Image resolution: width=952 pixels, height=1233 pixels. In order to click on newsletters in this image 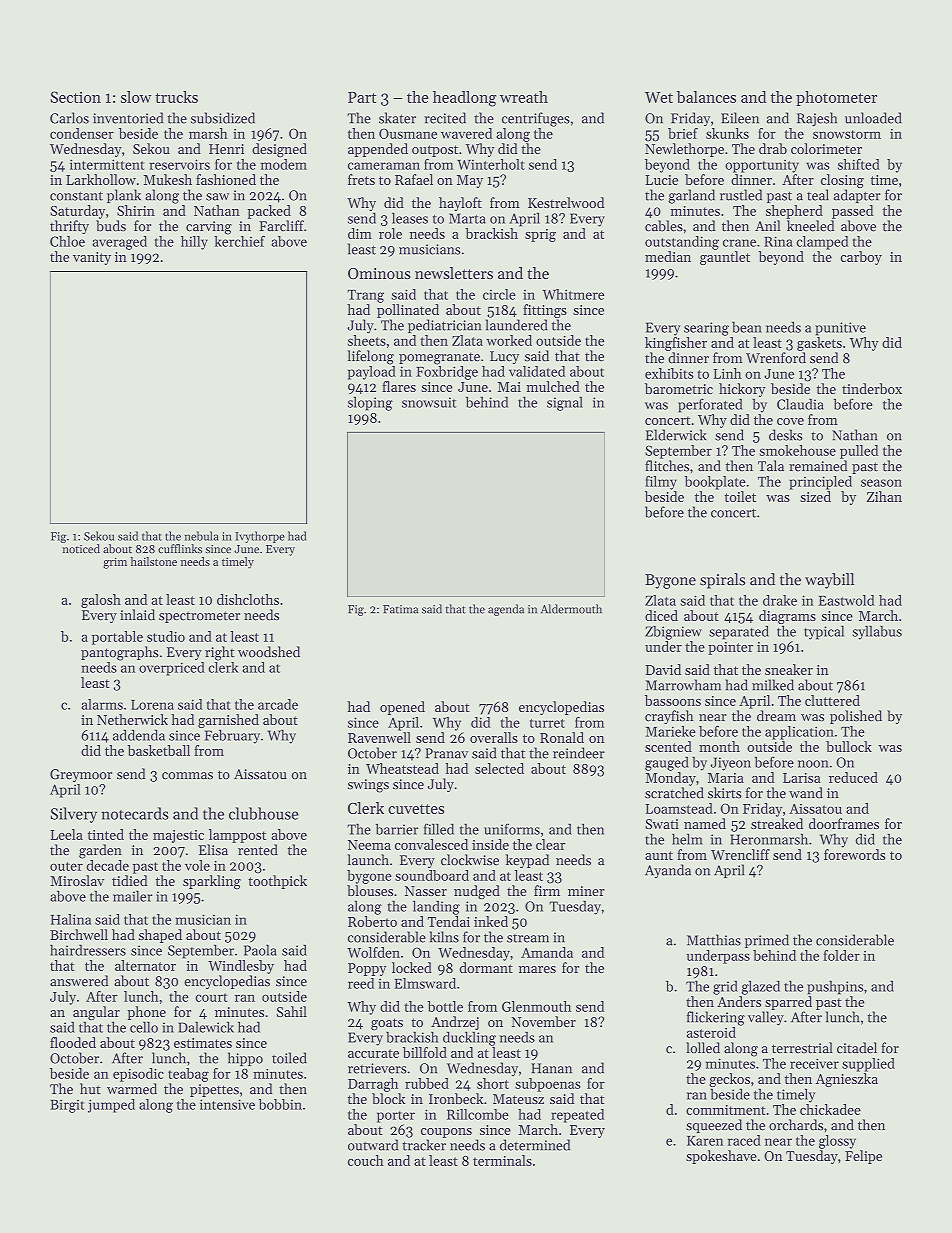, I will do `click(454, 273)`.
